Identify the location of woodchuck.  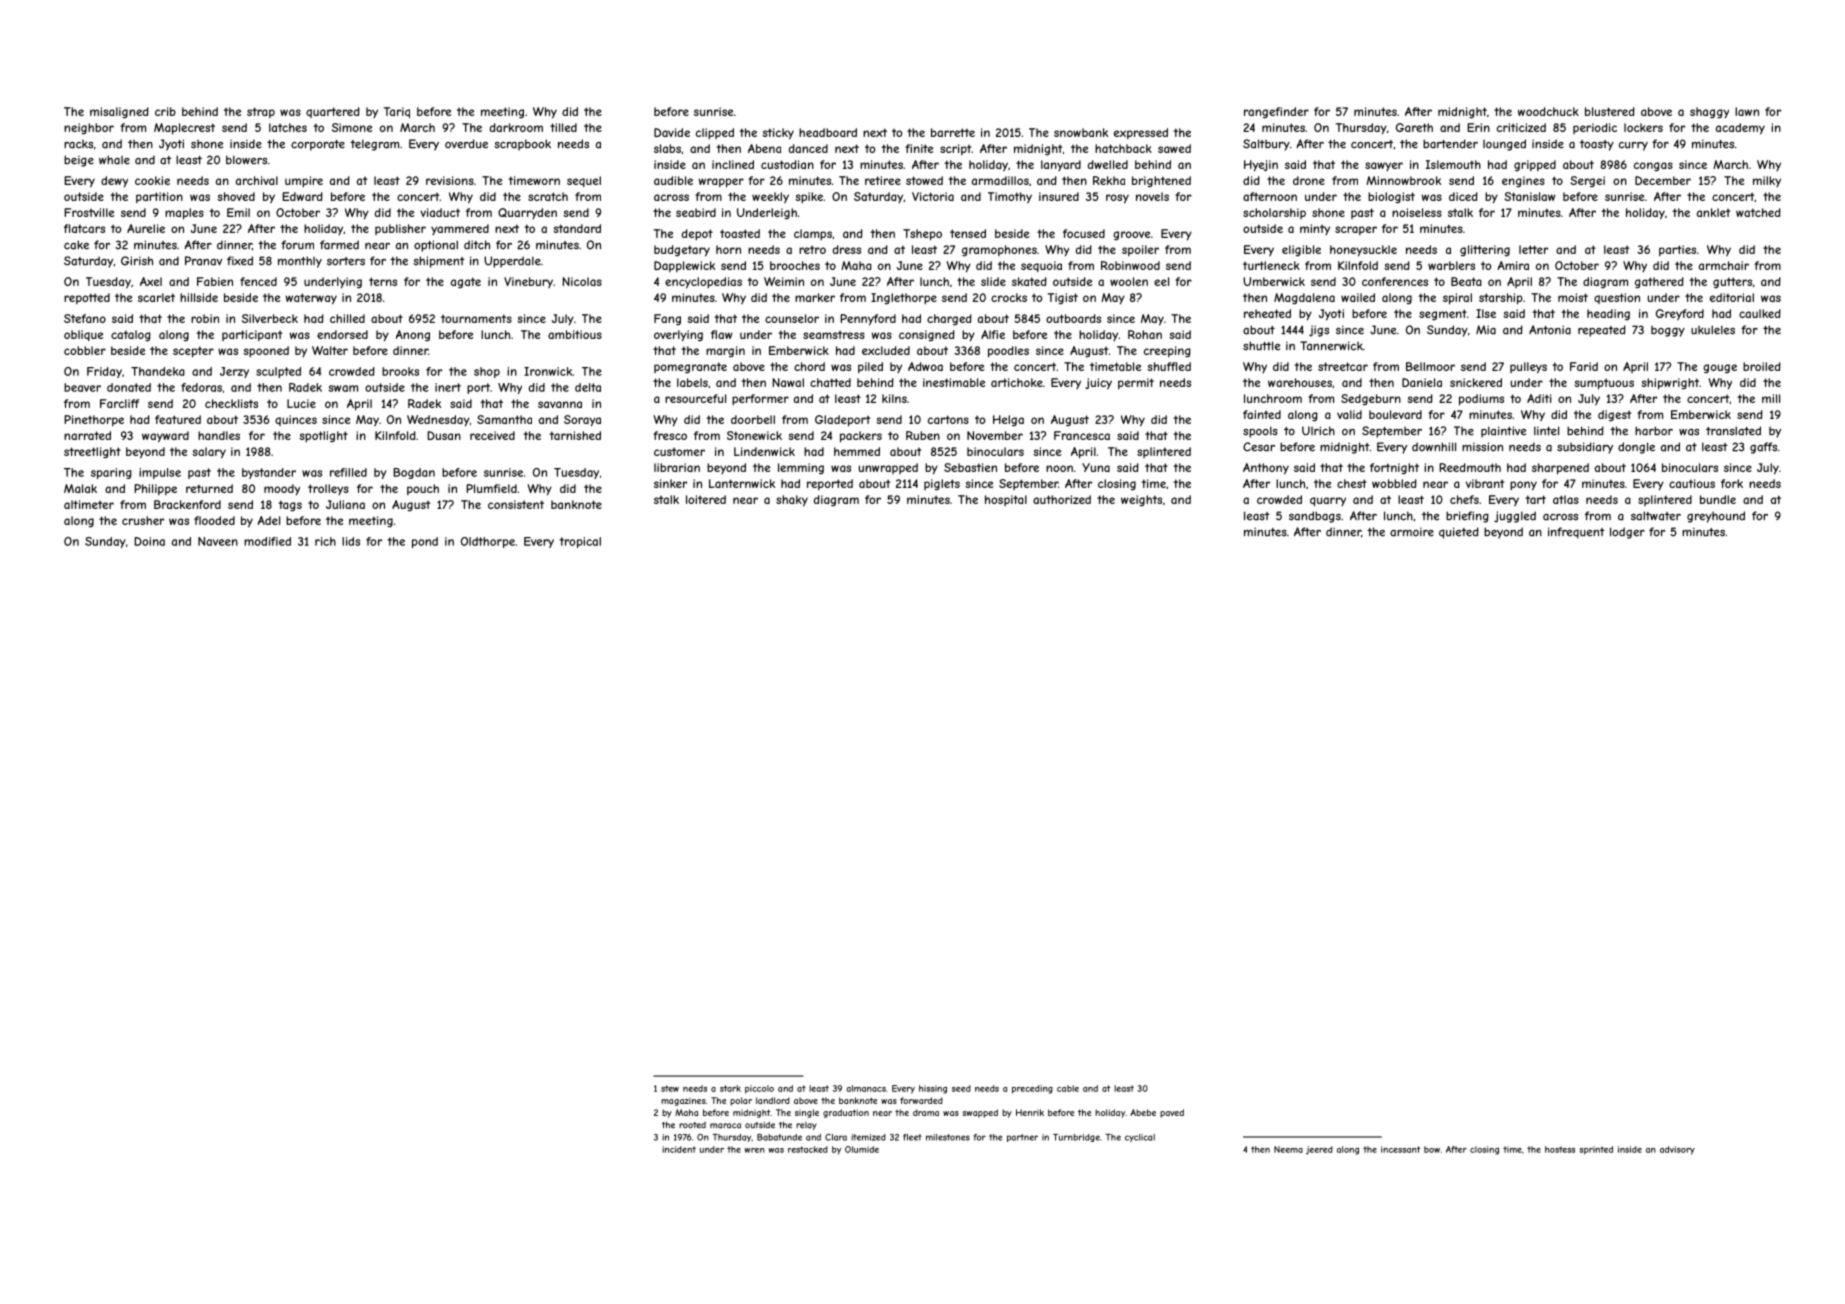
(1548, 111).
